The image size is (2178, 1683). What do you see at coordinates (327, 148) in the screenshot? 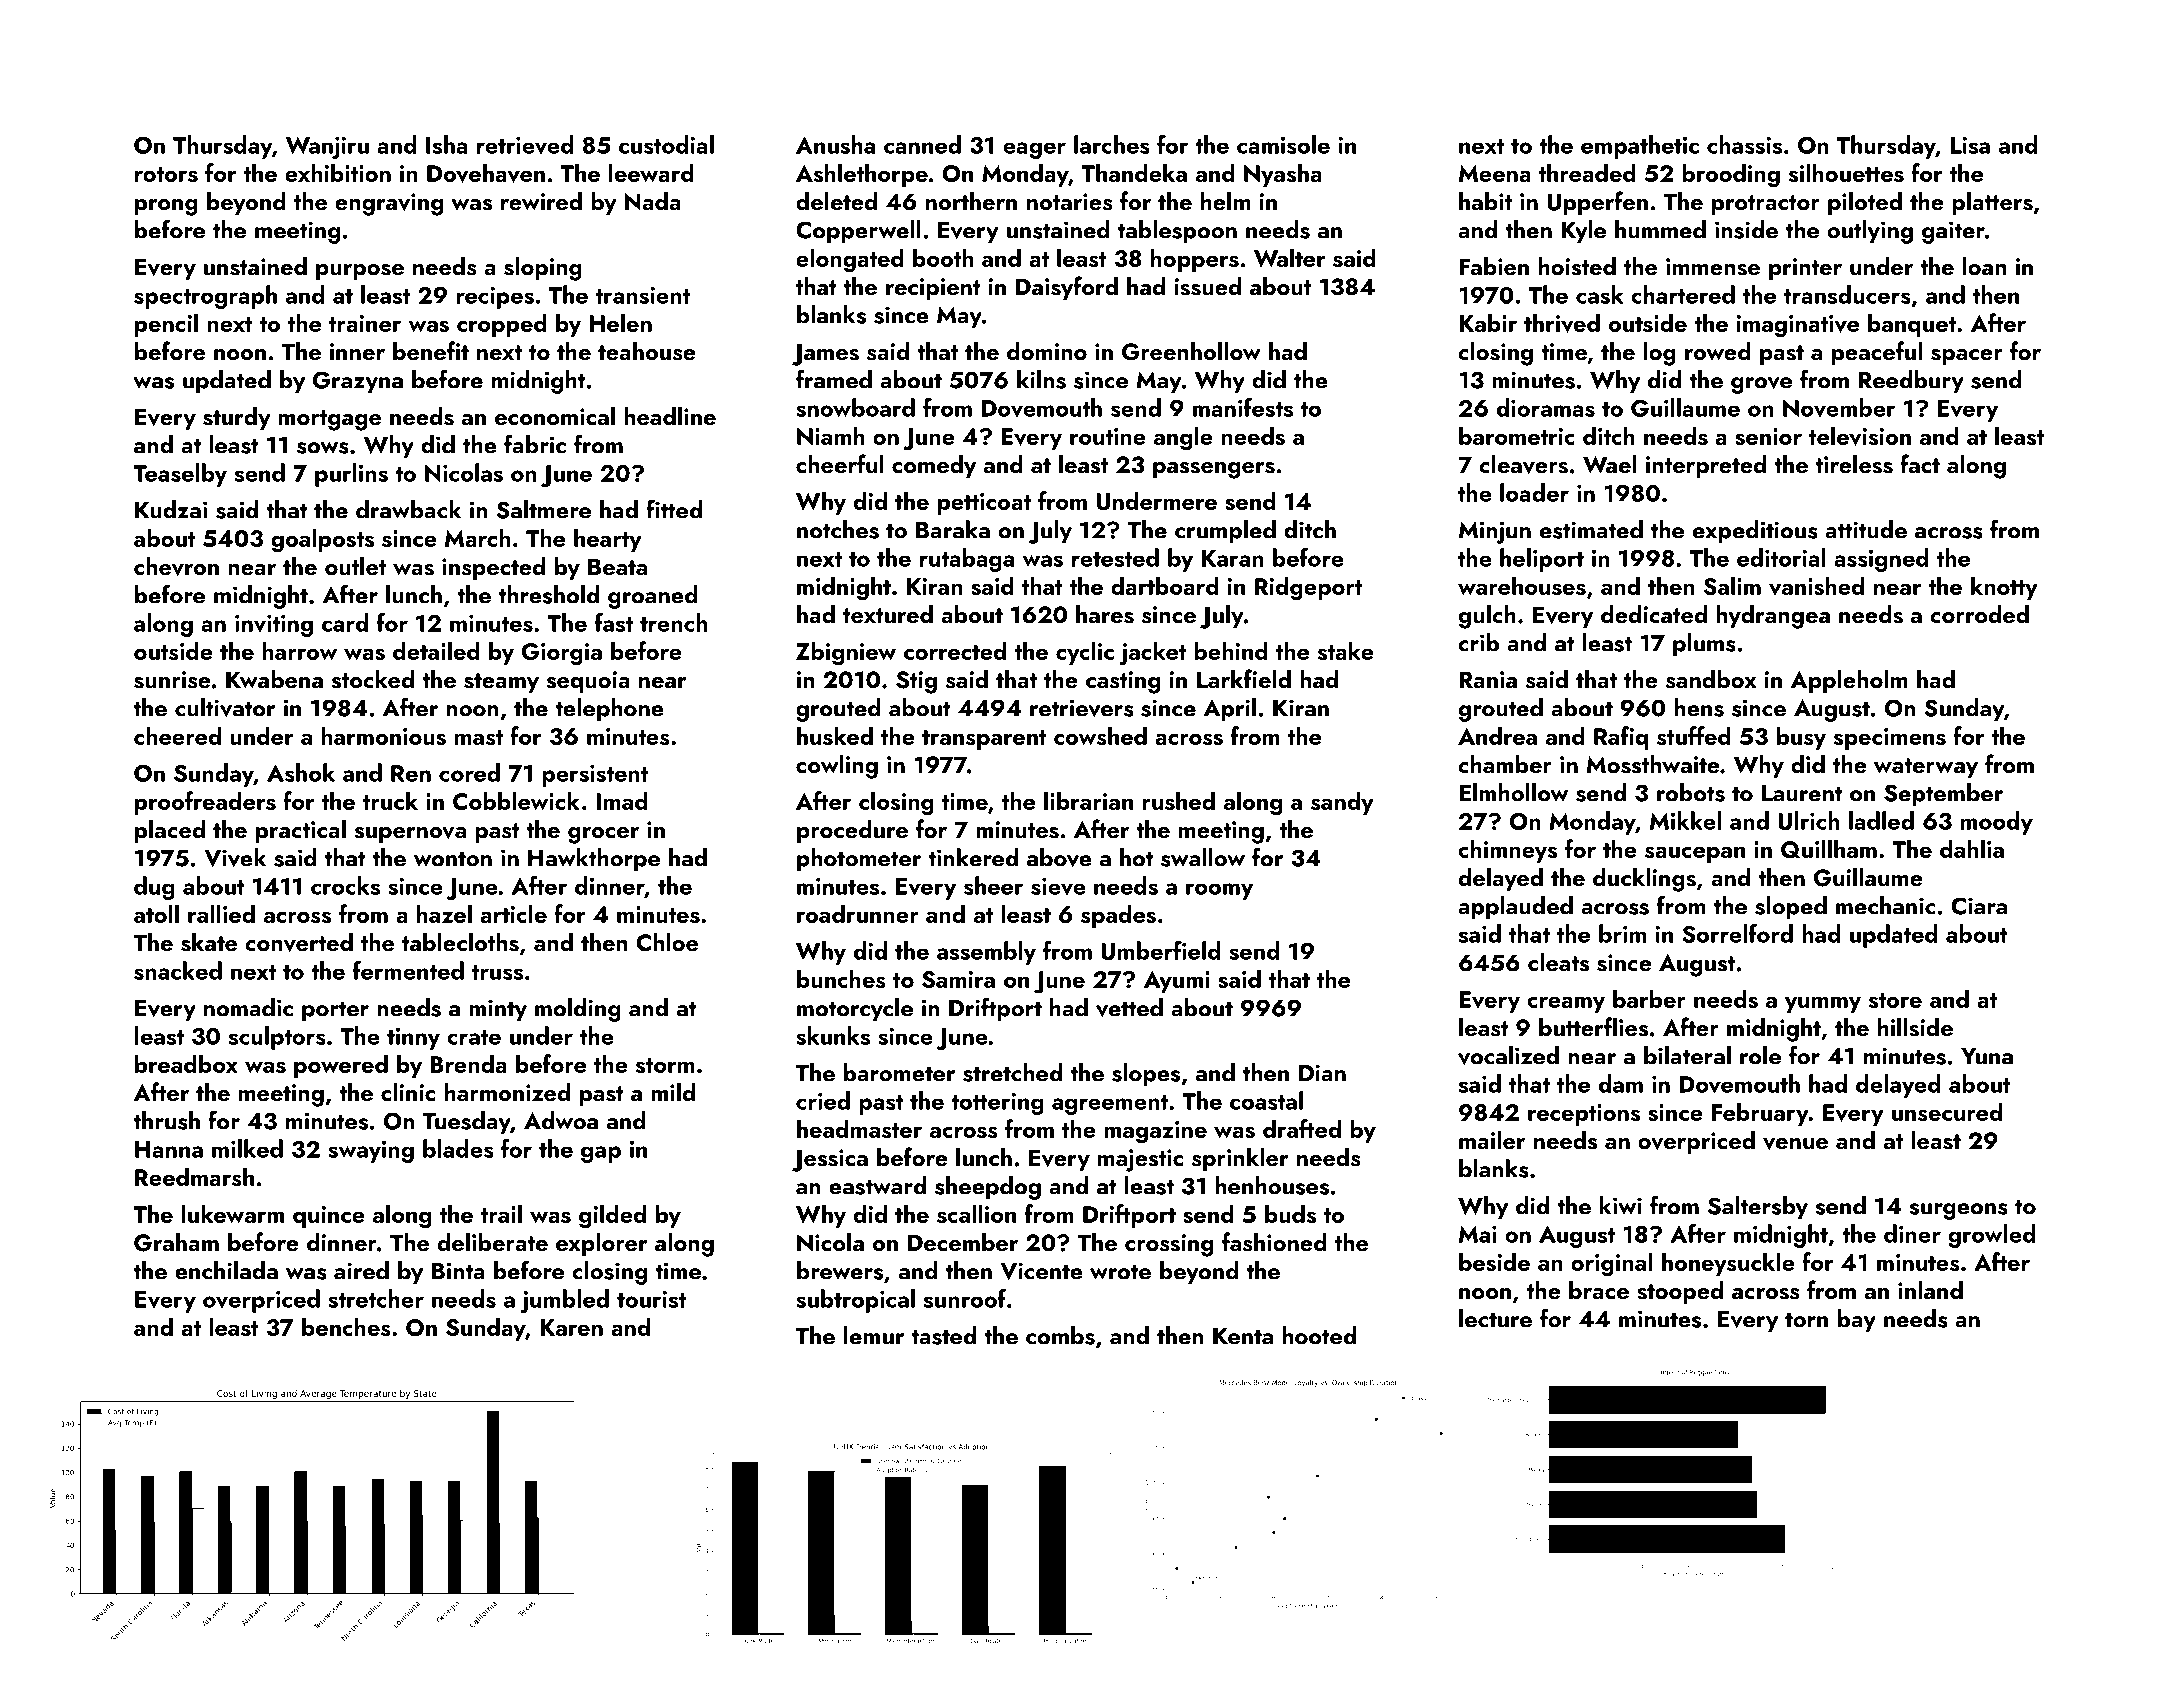
I see `Wanjiru` at bounding box center [327, 148].
